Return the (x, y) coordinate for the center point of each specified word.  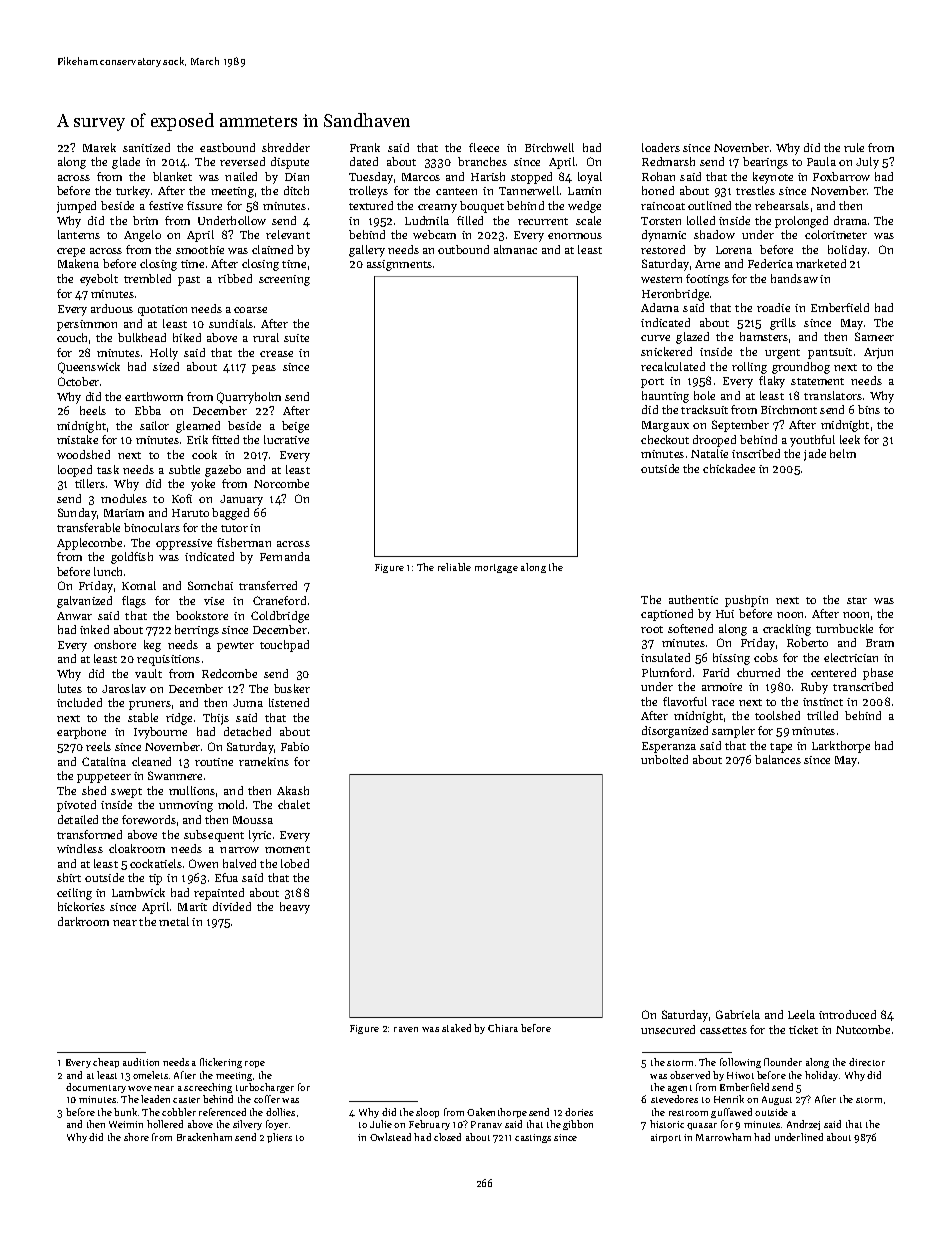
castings (533, 1138)
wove (140, 1088)
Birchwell (549, 147)
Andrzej (803, 1125)
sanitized (146, 147)
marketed (821, 263)
